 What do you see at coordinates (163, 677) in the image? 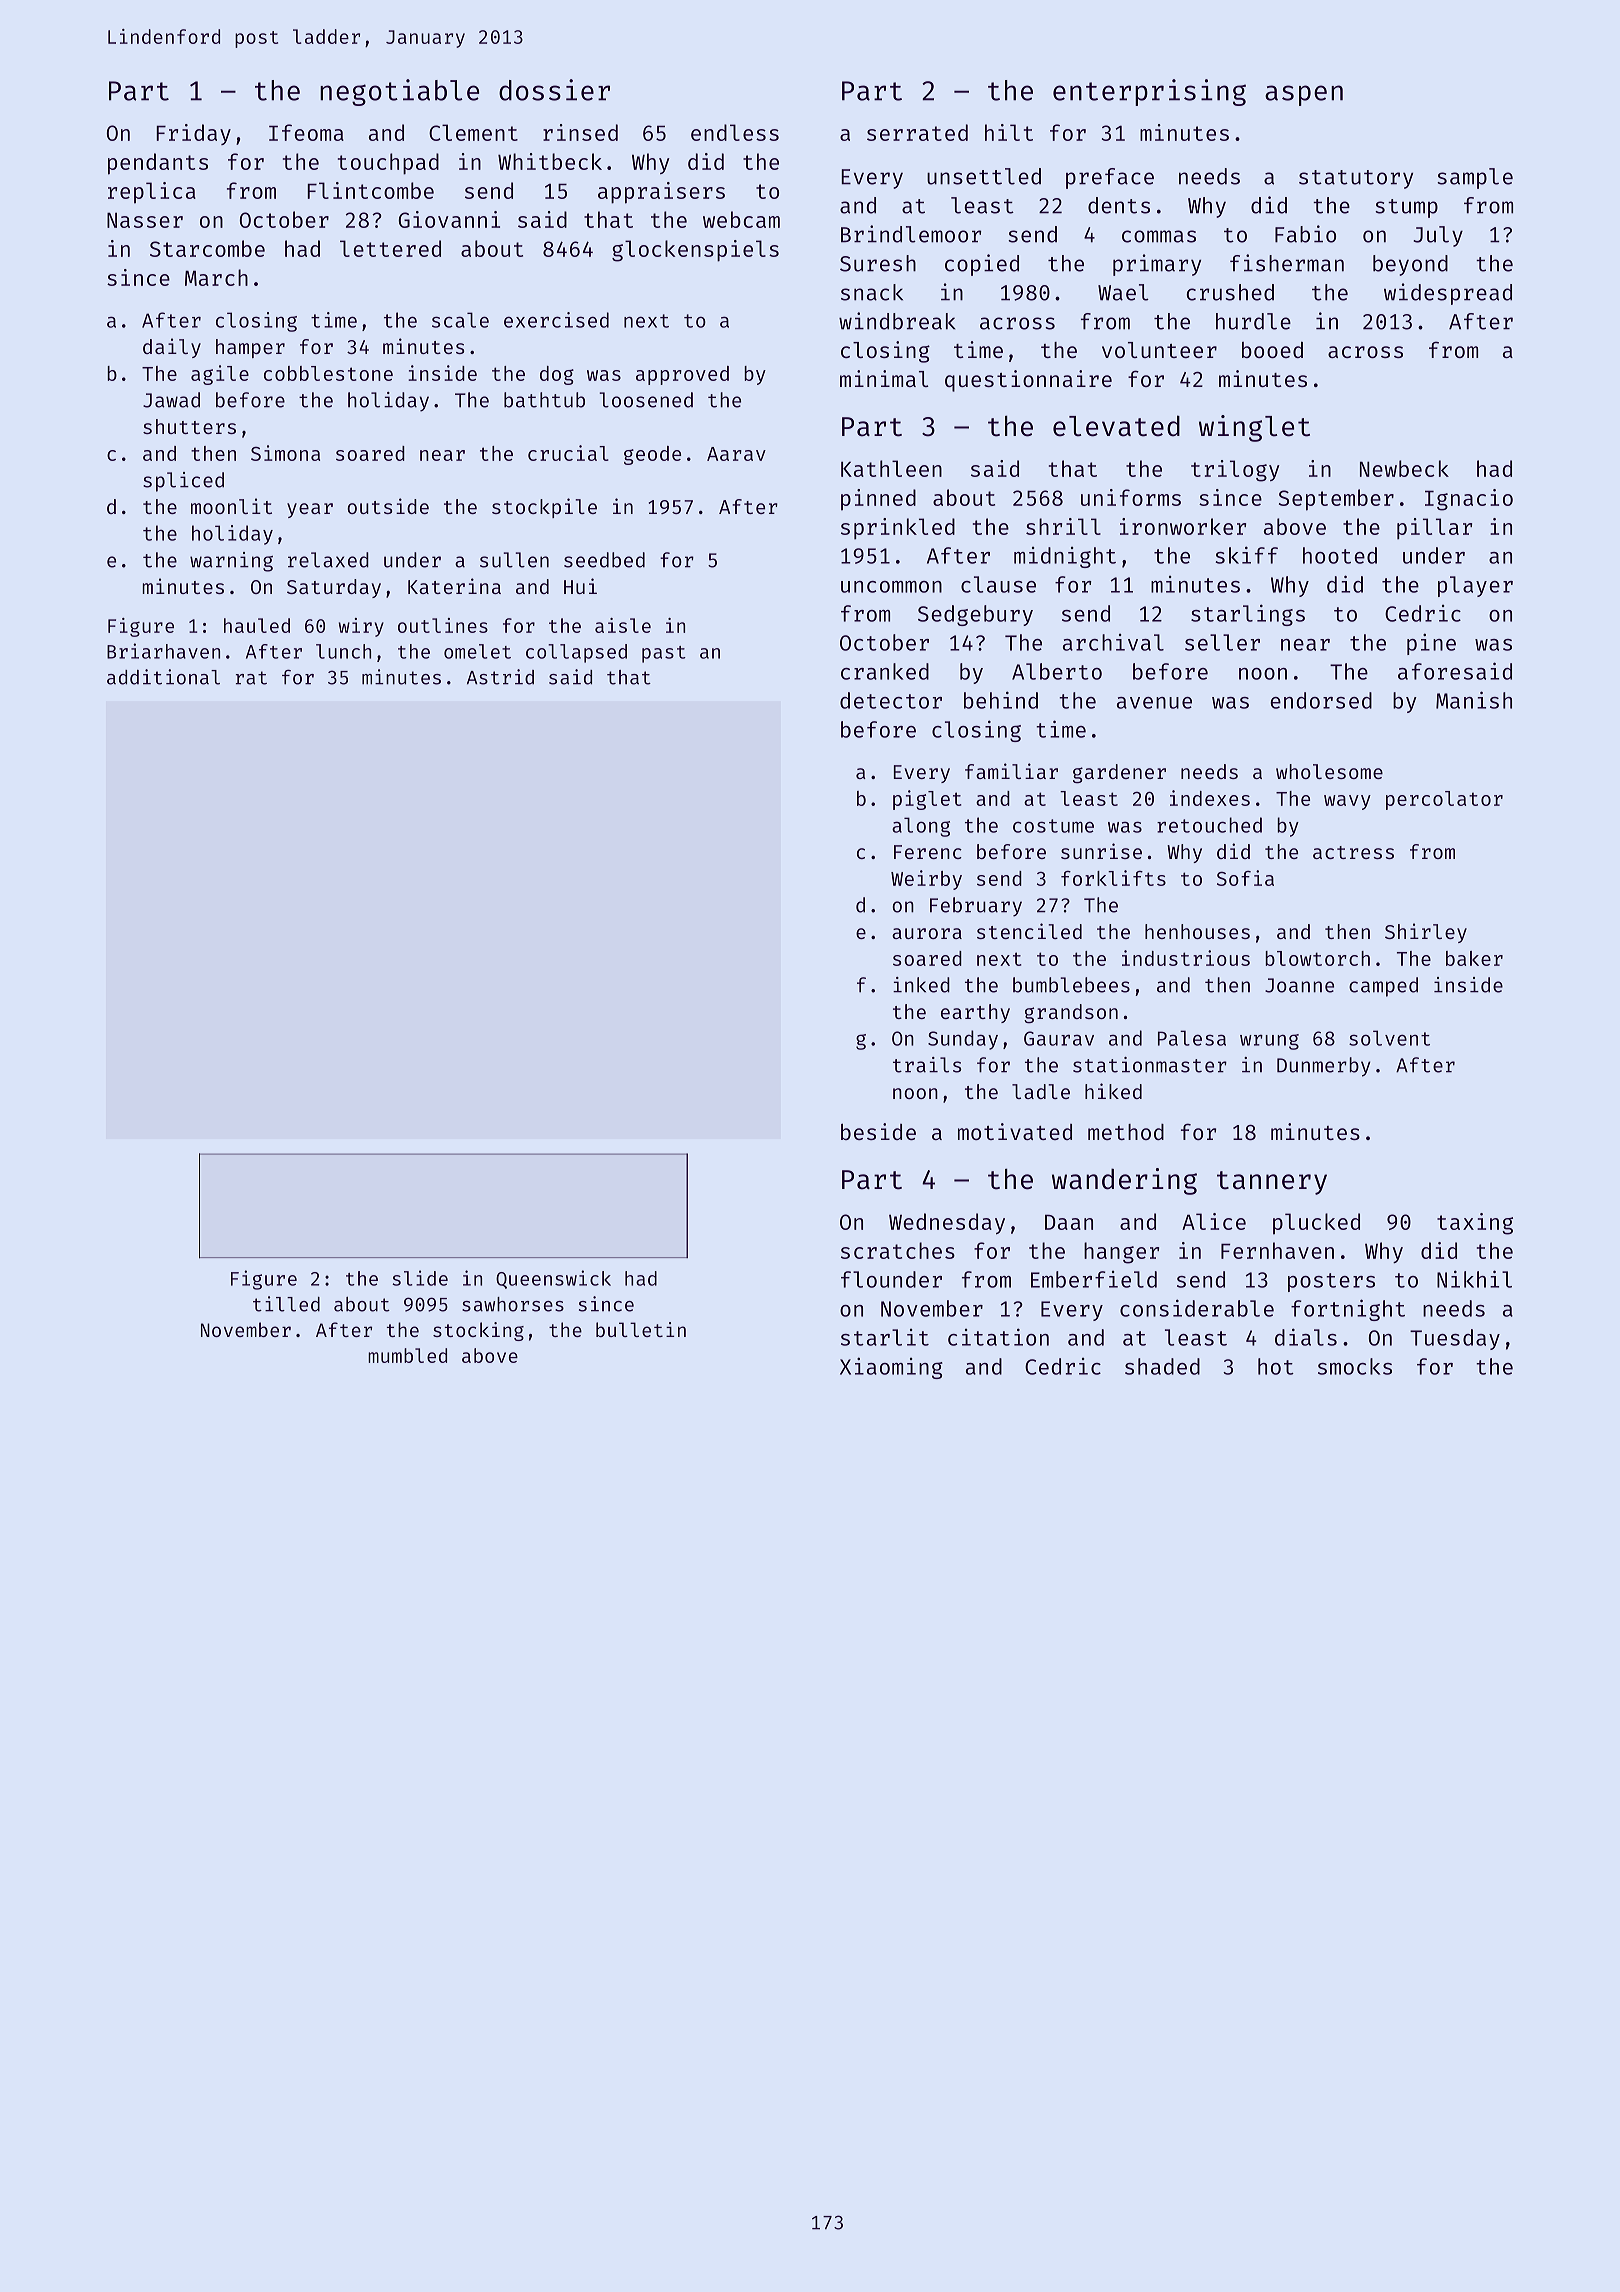
I see `additional` at bounding box center [163, 677].
